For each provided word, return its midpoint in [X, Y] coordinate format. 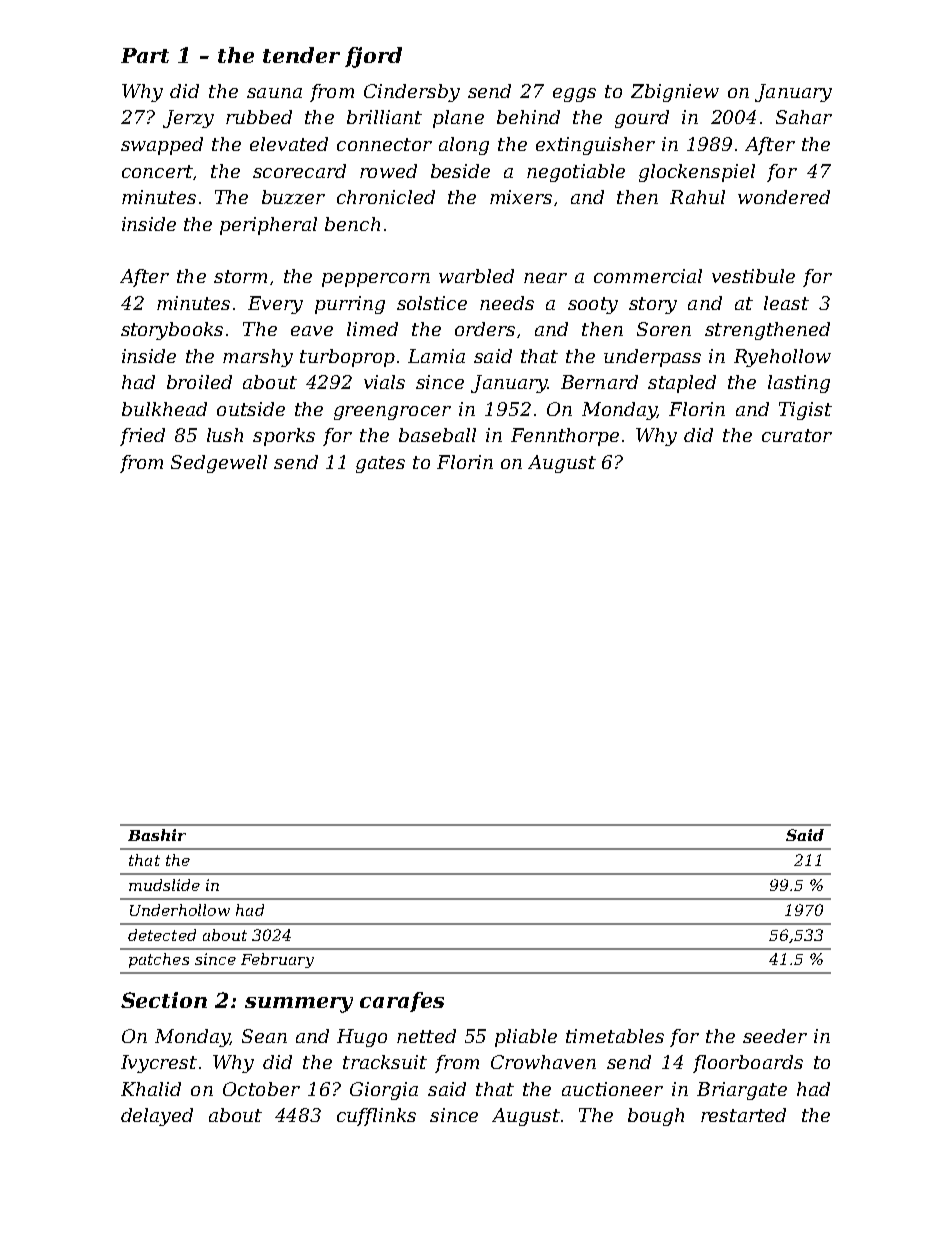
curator [797, 435]
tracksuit [385, 1062]
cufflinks [376, 1117]
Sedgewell [219, 464]
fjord [373, 57]
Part [145, 55]
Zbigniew [675, 93]
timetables [615, 1036]
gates [380, 464]
